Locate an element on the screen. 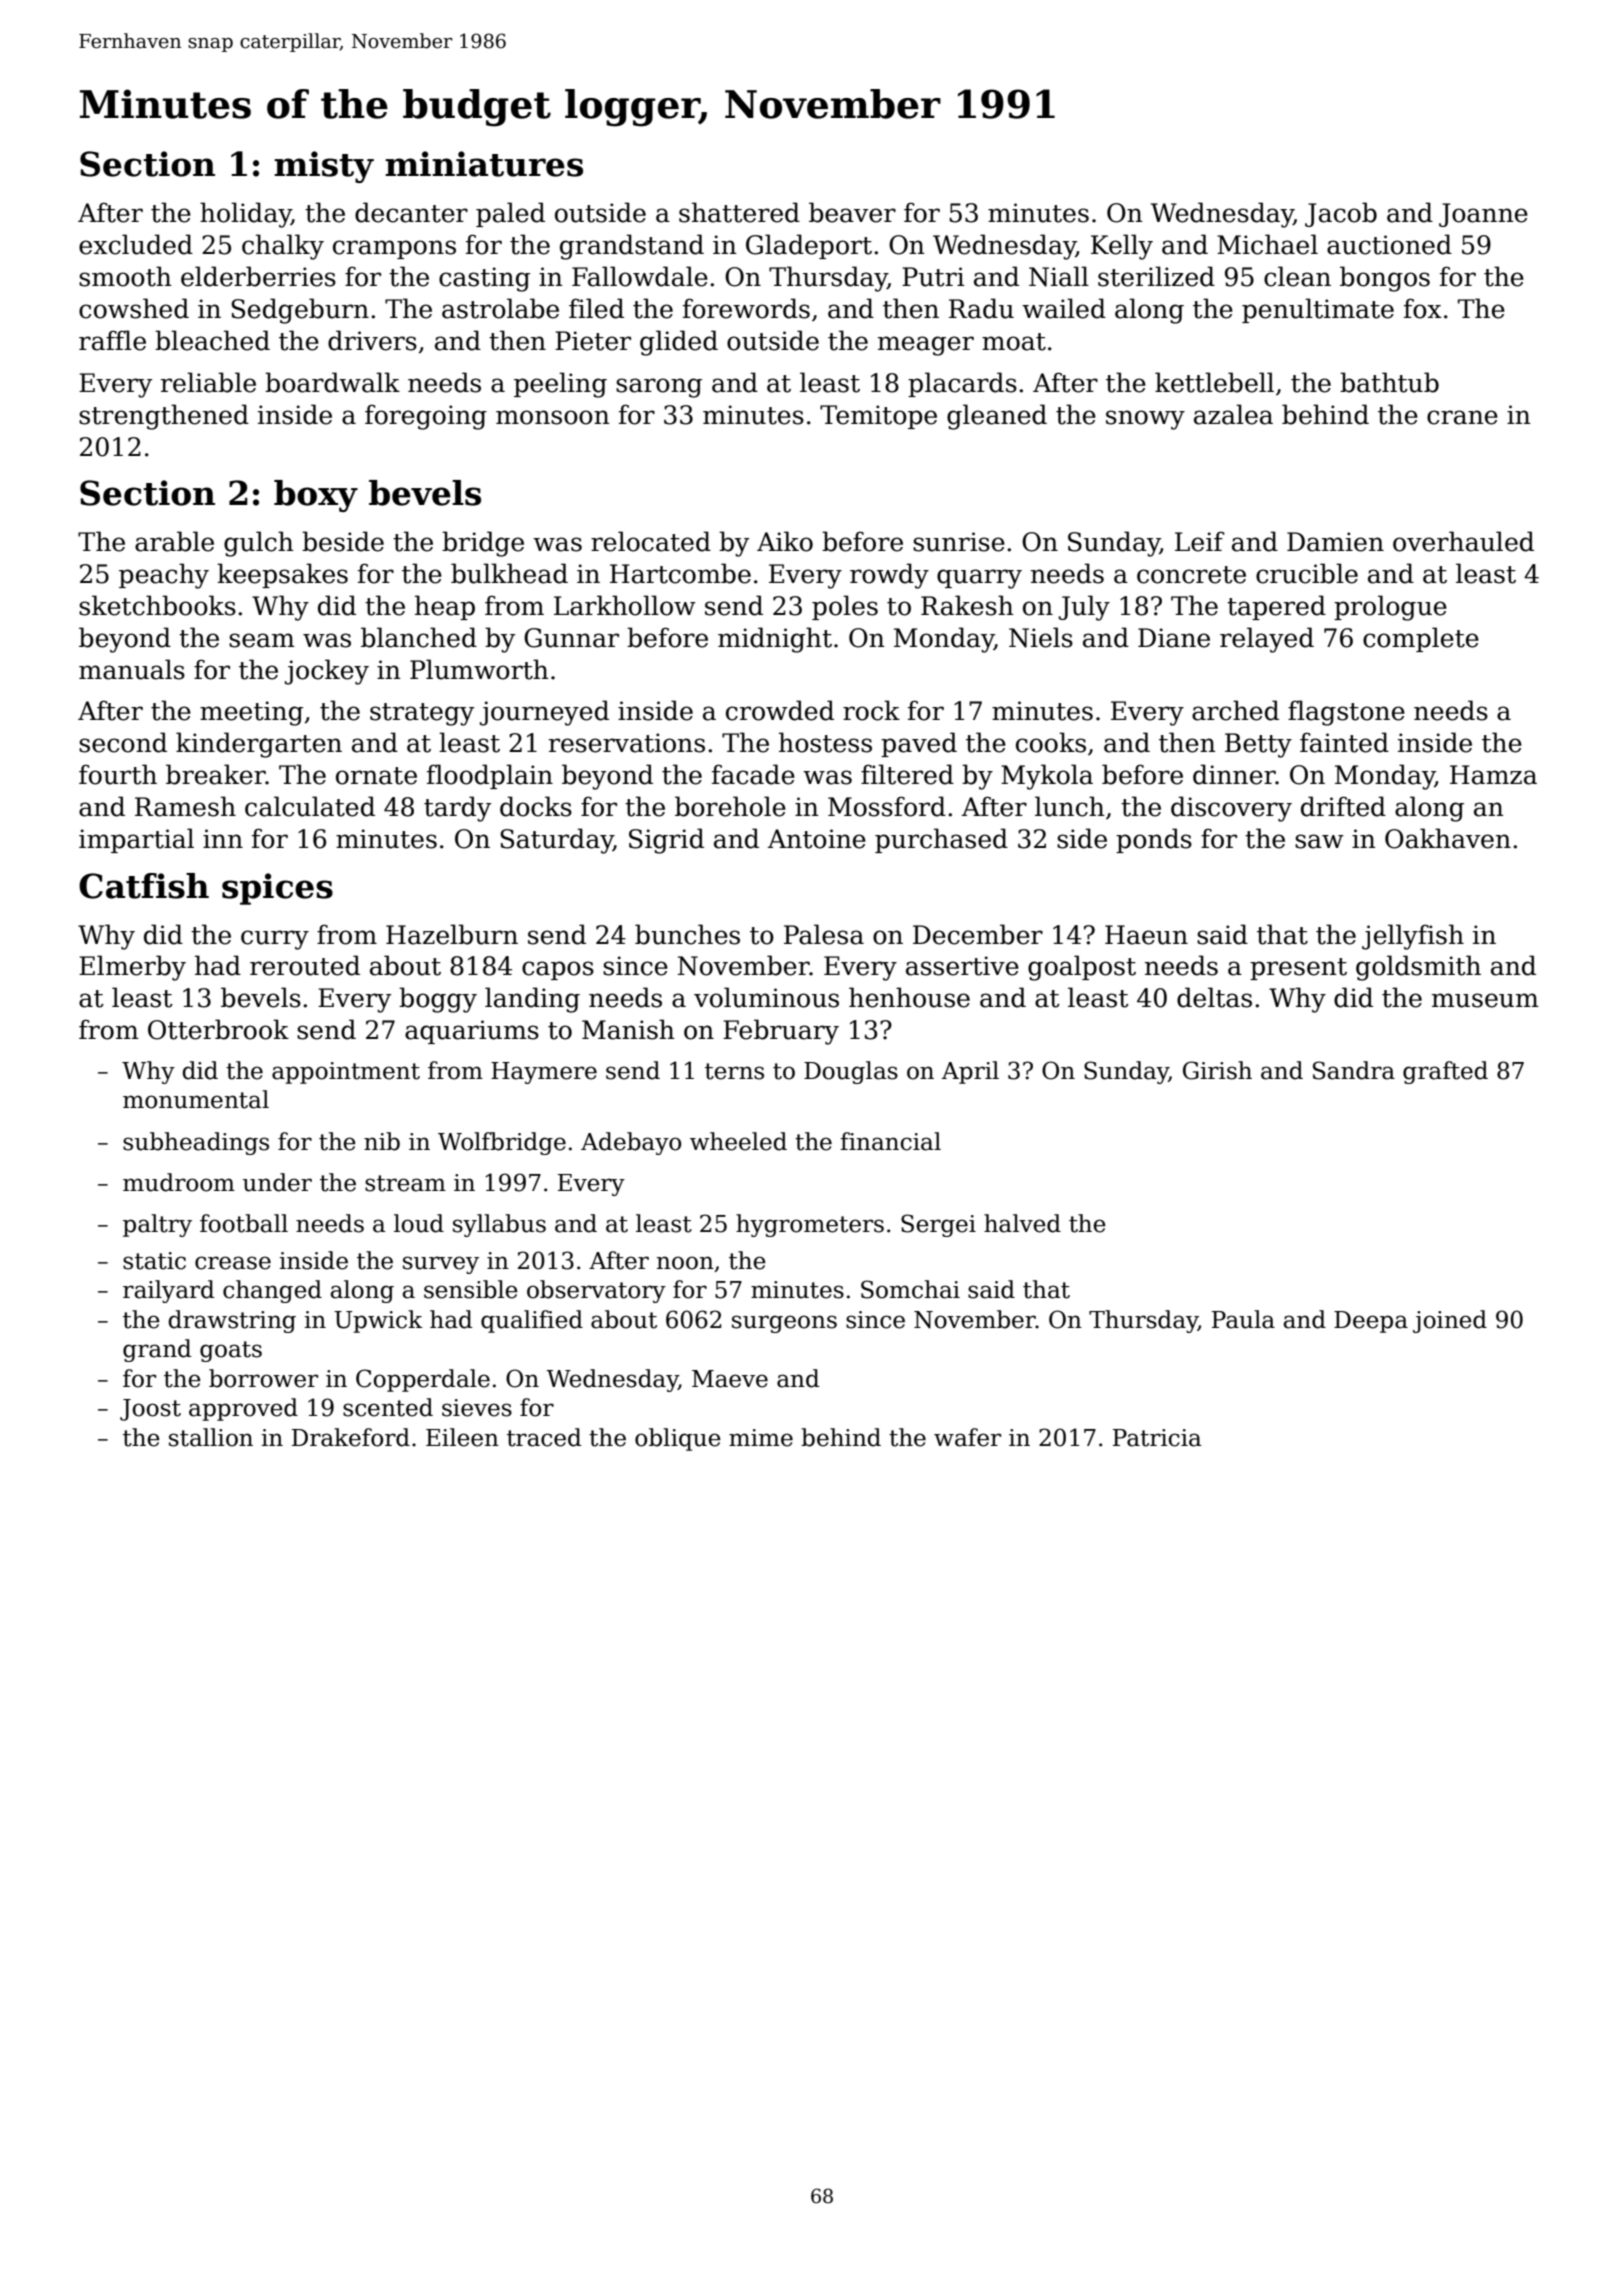 The width and height of the screenshot is (1620, 2292). hygrometers is located at coordinates (810, 1225).
